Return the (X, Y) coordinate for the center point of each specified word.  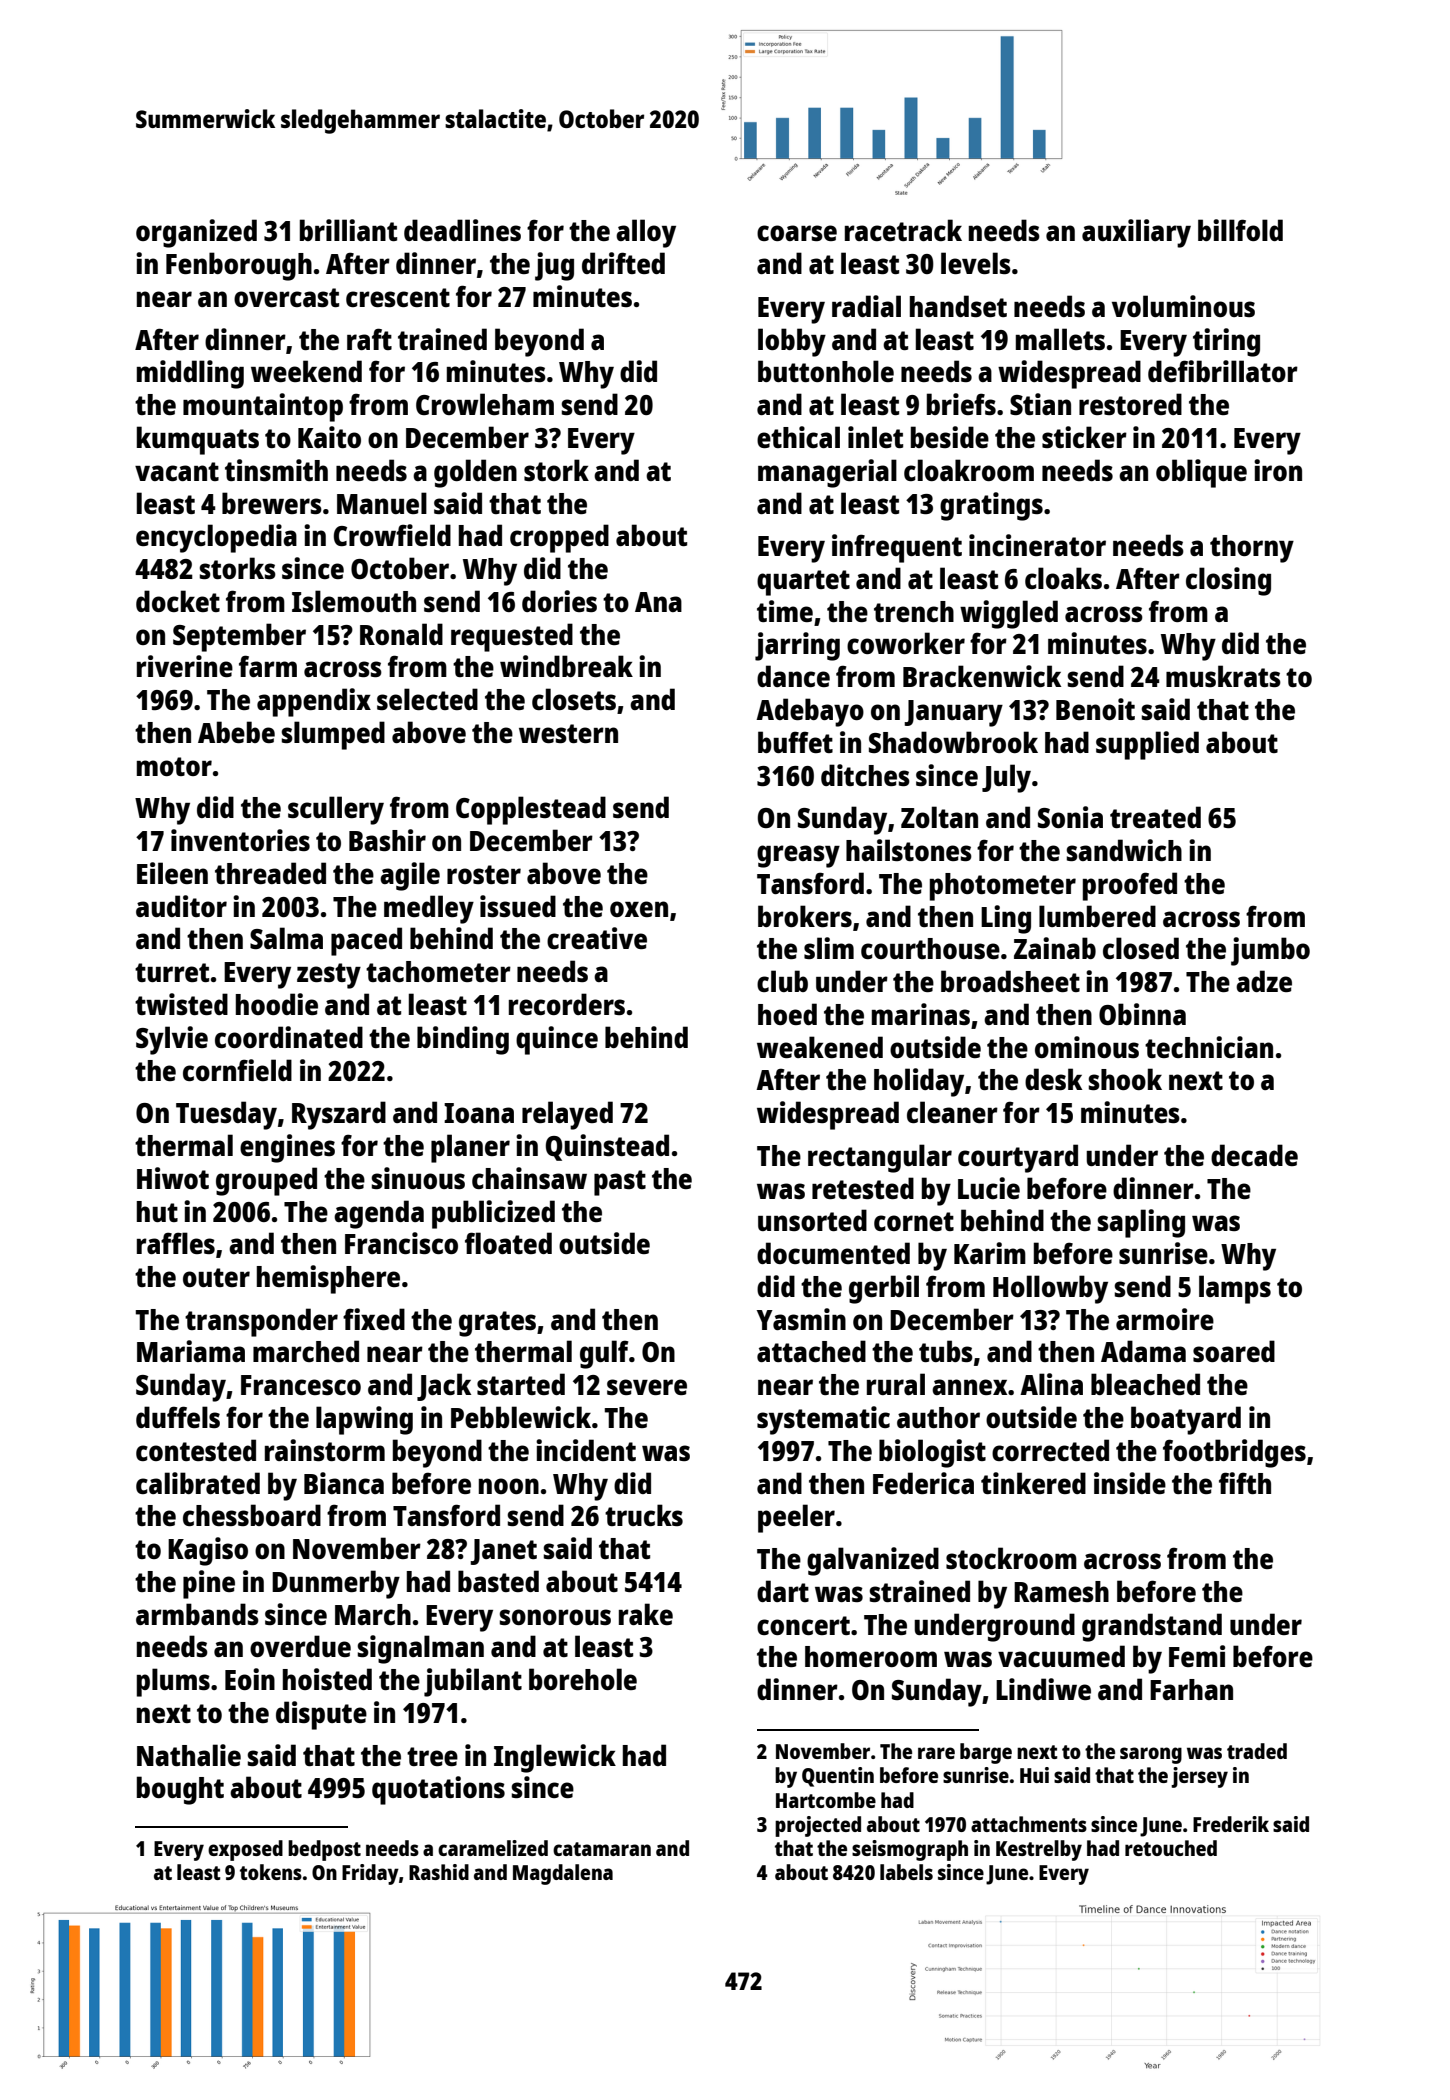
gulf (604, 1354)
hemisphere (328, 1279)
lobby (792, 342)
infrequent (897, 548)
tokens (271, 1872)
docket (178, 601)
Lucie (989, 1188)
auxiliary (1136, 233)
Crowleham (485, 404)
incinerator (1037, 545)
